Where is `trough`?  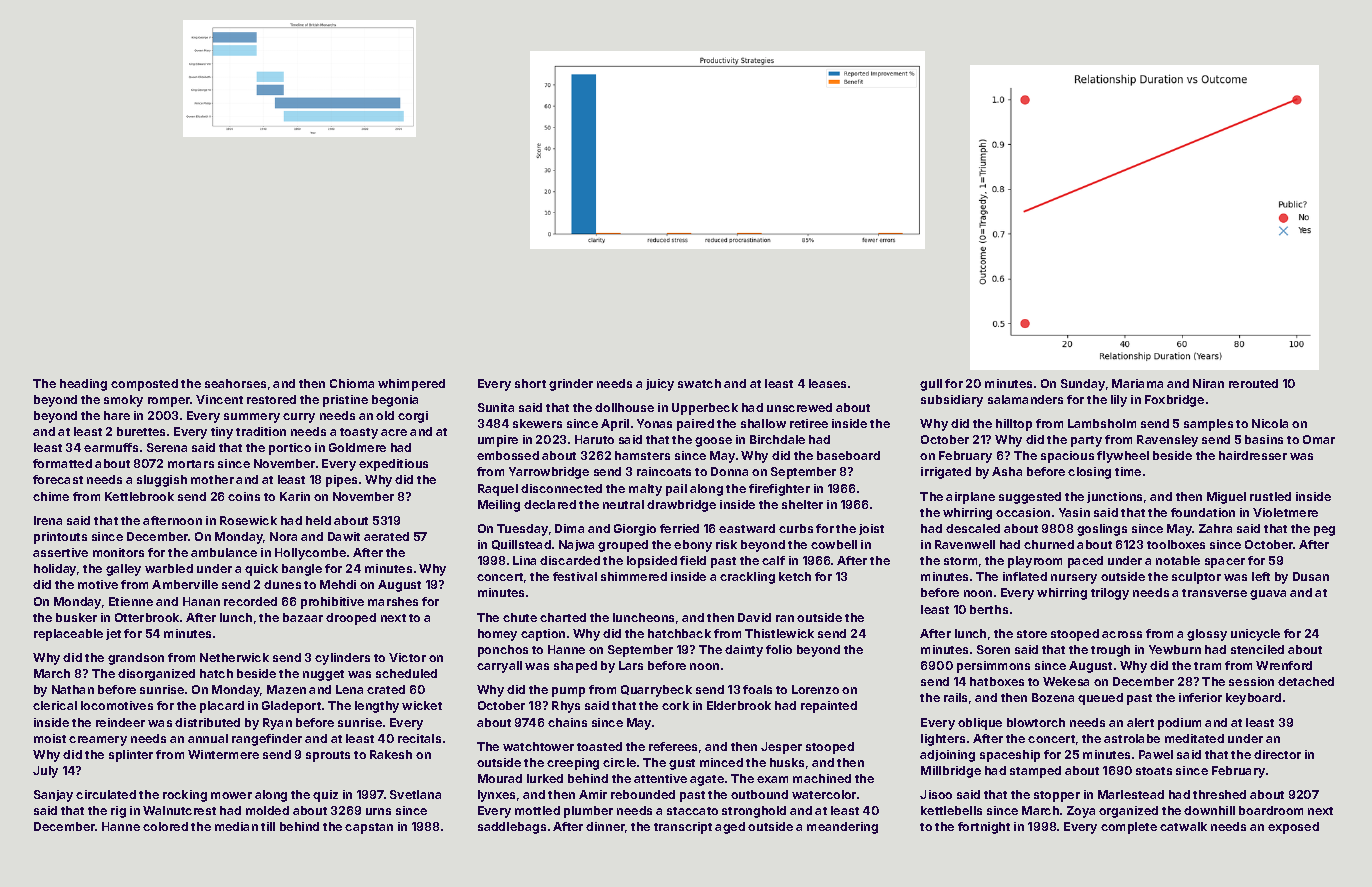
trough is located at coordinates (1110, 651).
